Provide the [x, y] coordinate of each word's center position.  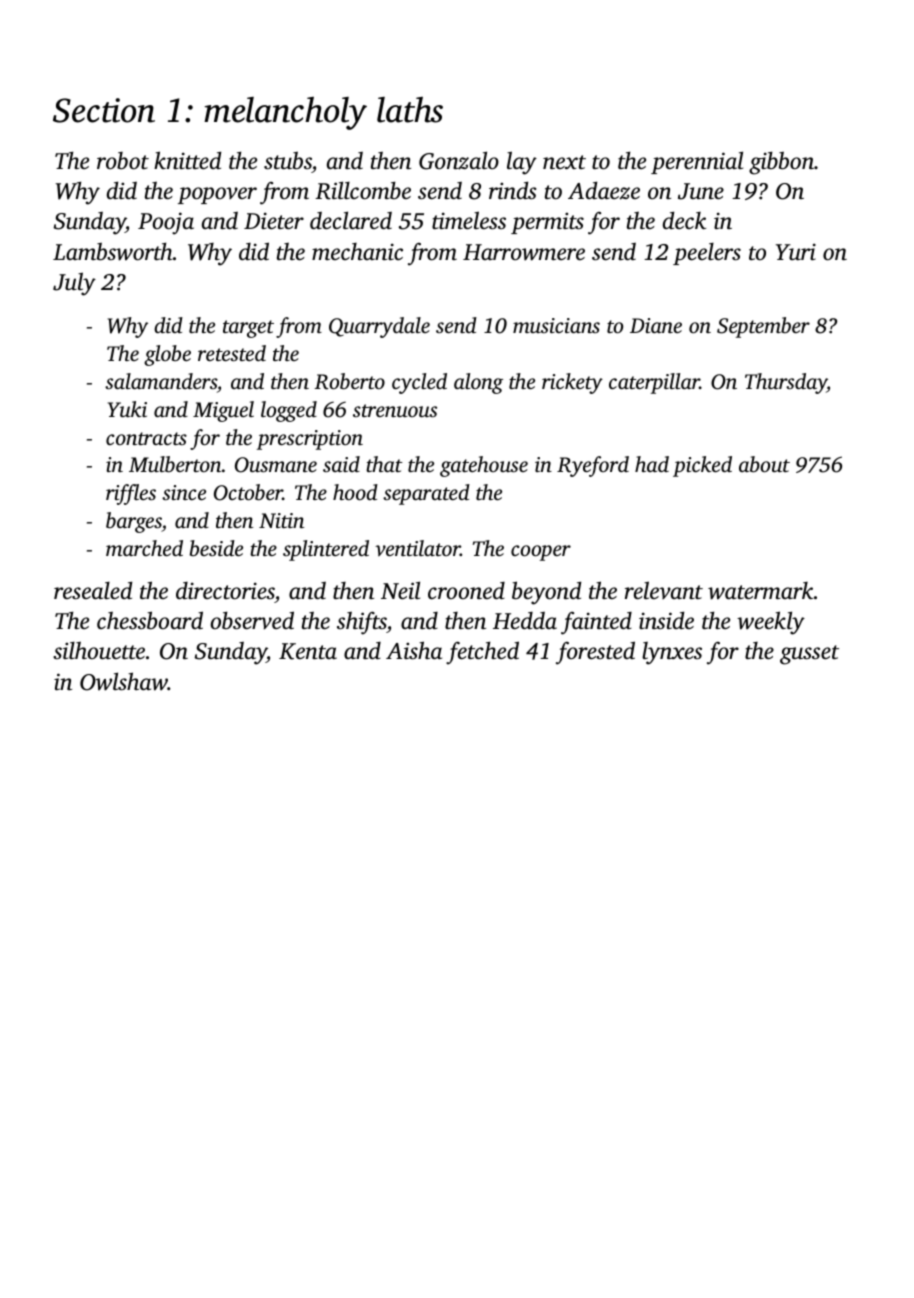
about [764, 464]
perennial [697, 162]
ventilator [417, 548]
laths [410, 110]
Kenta [308, 651]
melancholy [285, 113]
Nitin [281, 520]
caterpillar [654, 383]
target [248, 329]
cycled [419, 383]
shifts [362, 623]
